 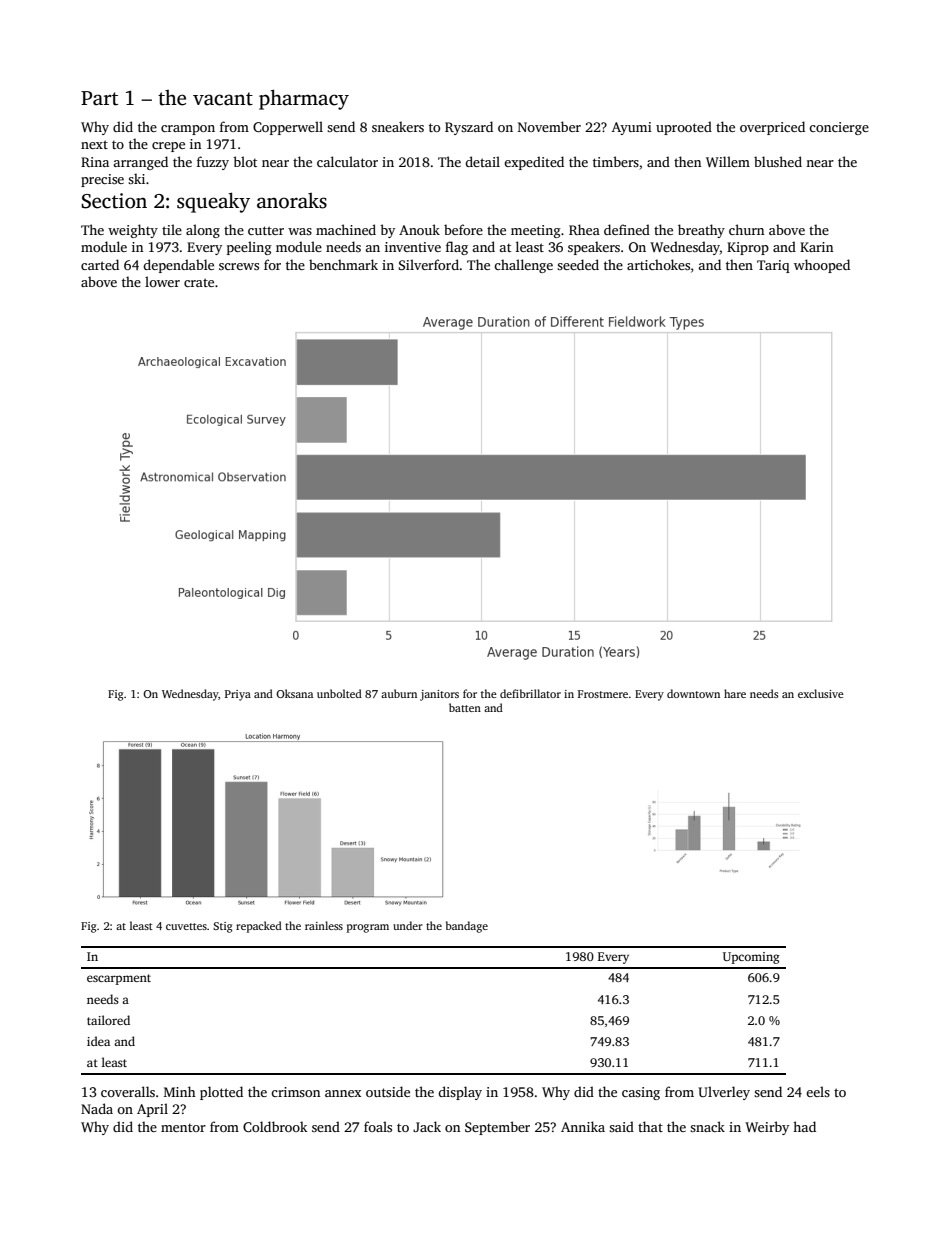 I want to click on bandage, so click(x=467, y=927).
